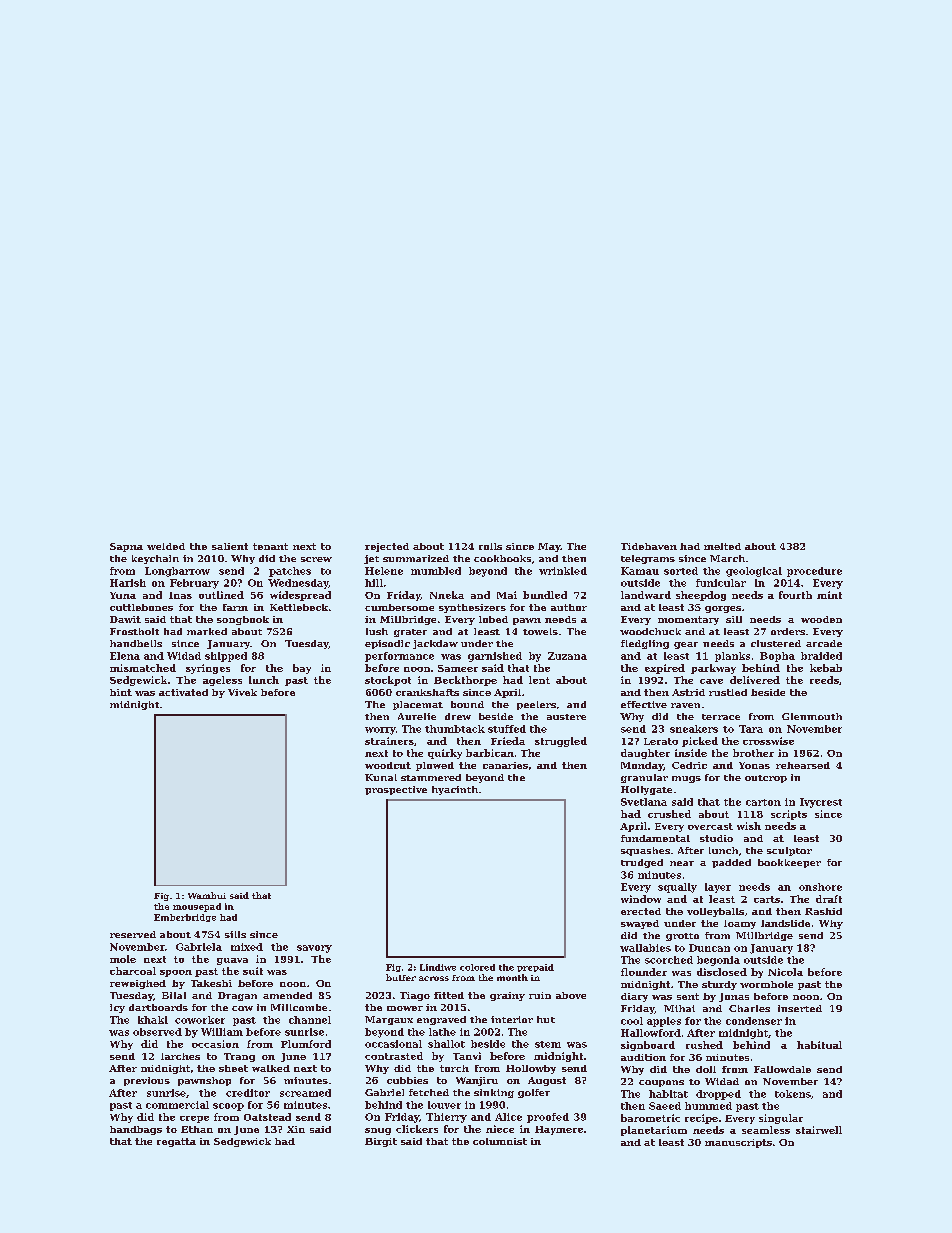 This screenshot has width=952, height=1233. I want to click on Plumford, so click(306, 1044).
